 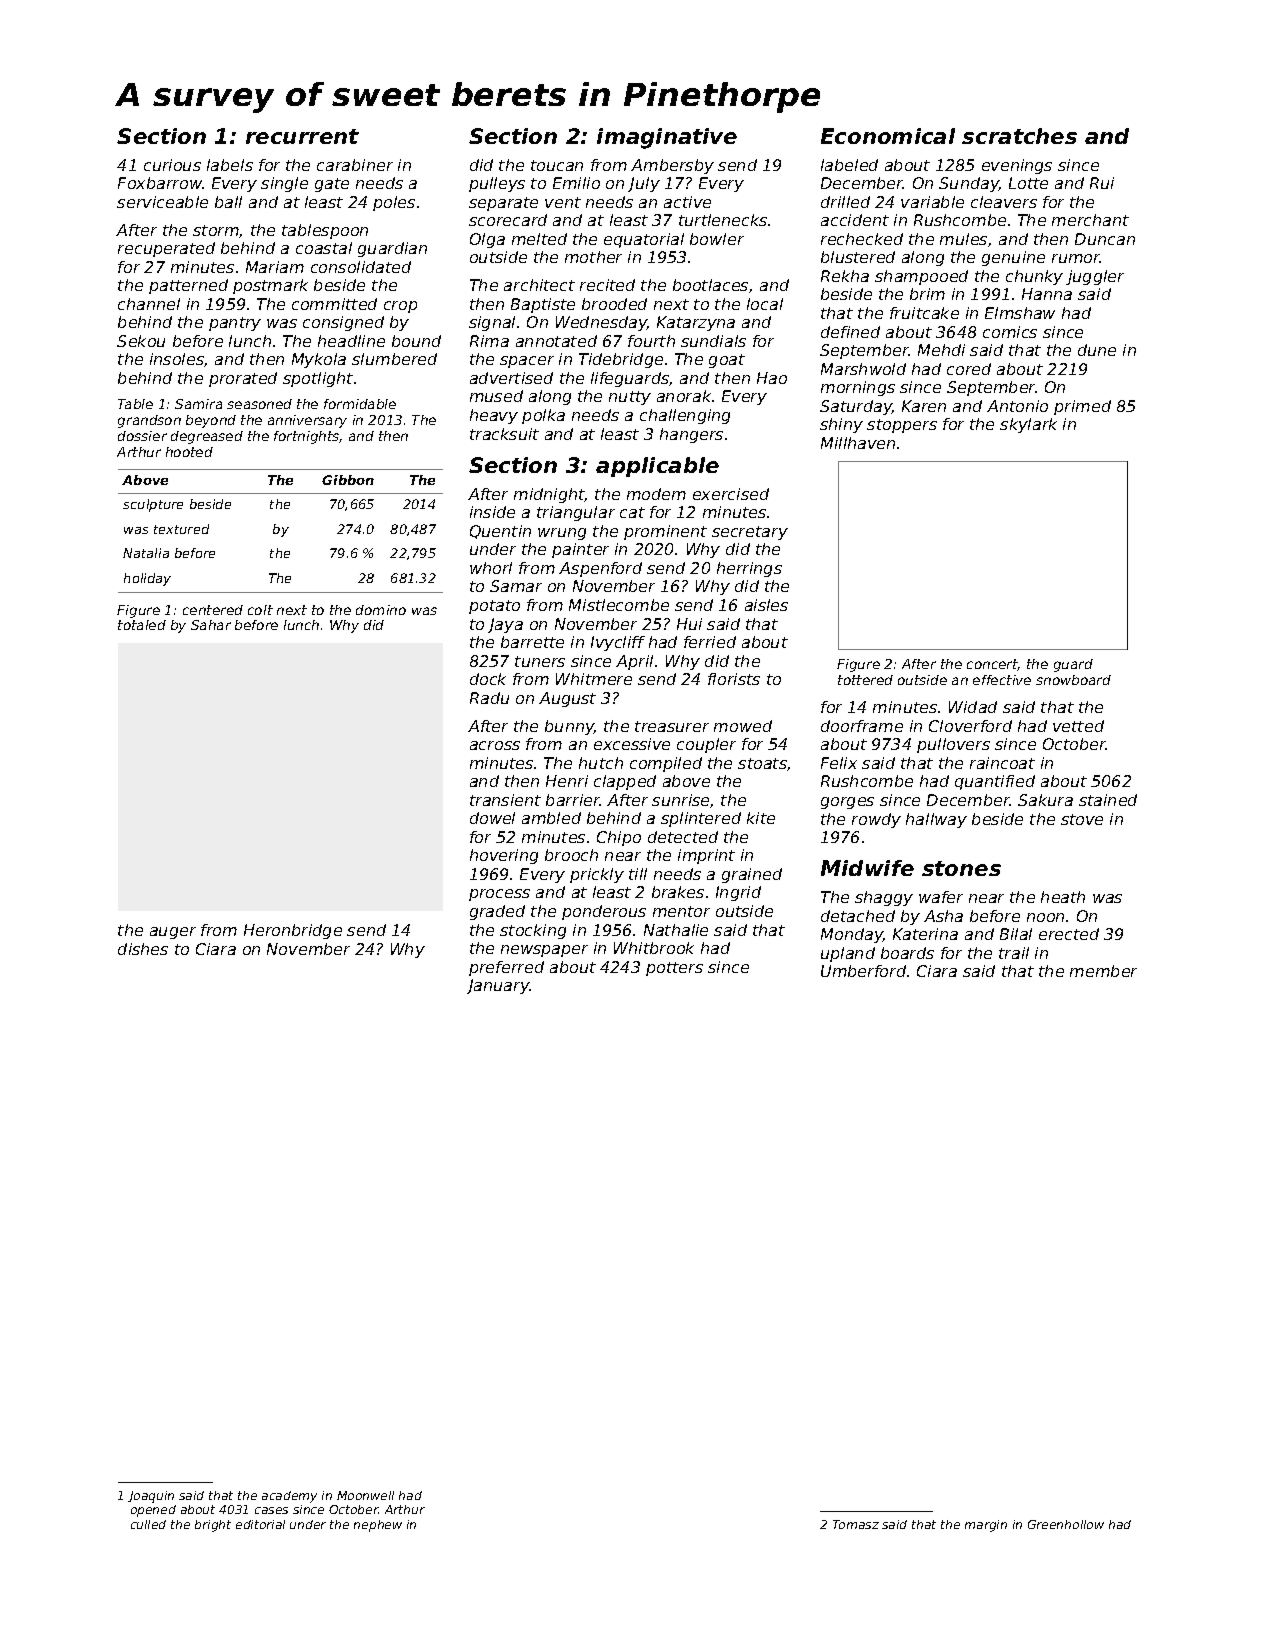 What do you see at coordinates (211, 625) in the screenshot?
I see `Sahar` at bounding box center [211, 625].
